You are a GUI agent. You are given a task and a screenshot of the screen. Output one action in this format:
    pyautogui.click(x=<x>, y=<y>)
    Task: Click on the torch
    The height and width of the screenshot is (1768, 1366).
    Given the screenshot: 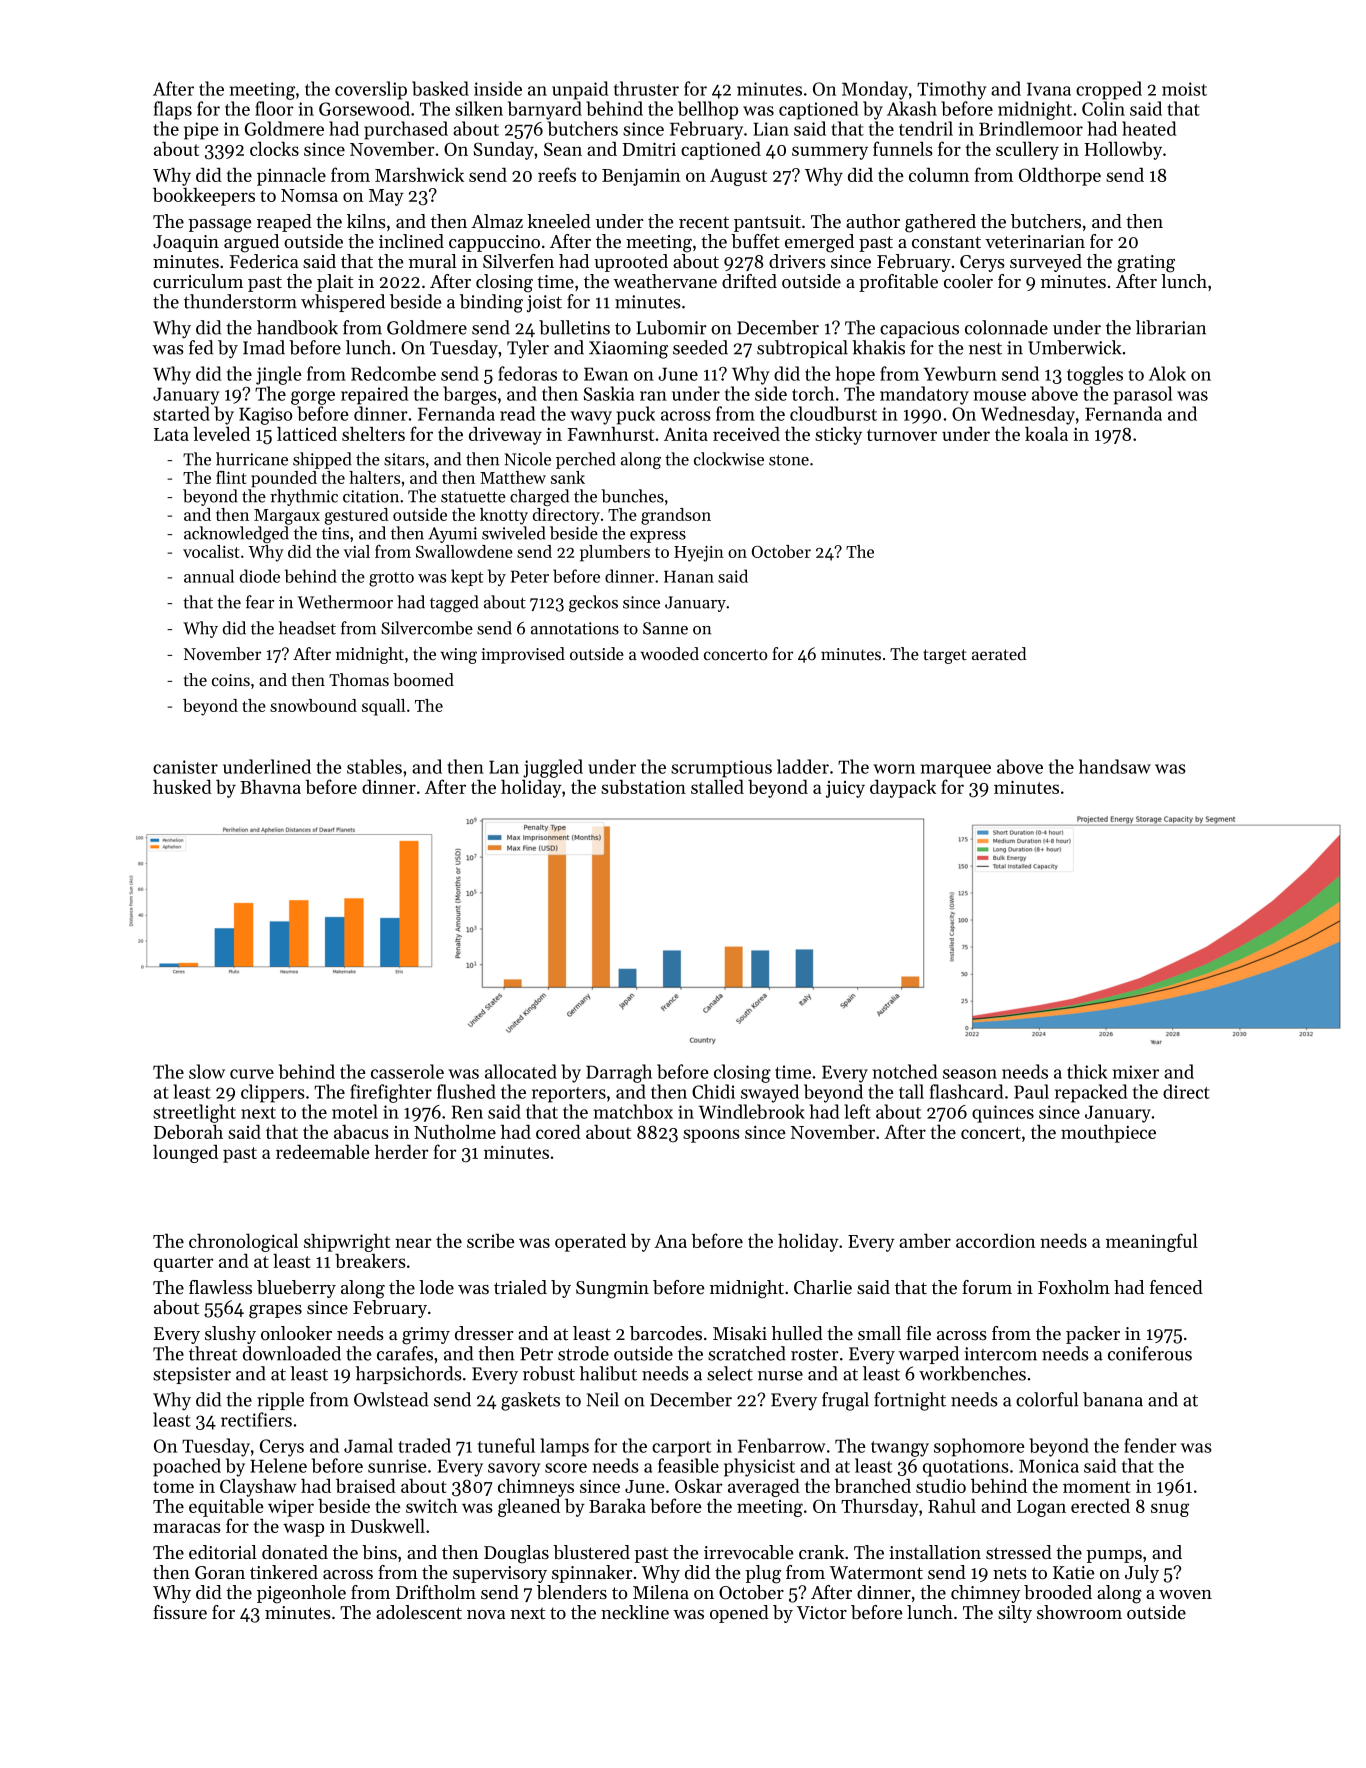 What is the action you would take?
    pyautogui.click(x=813, y=393)
